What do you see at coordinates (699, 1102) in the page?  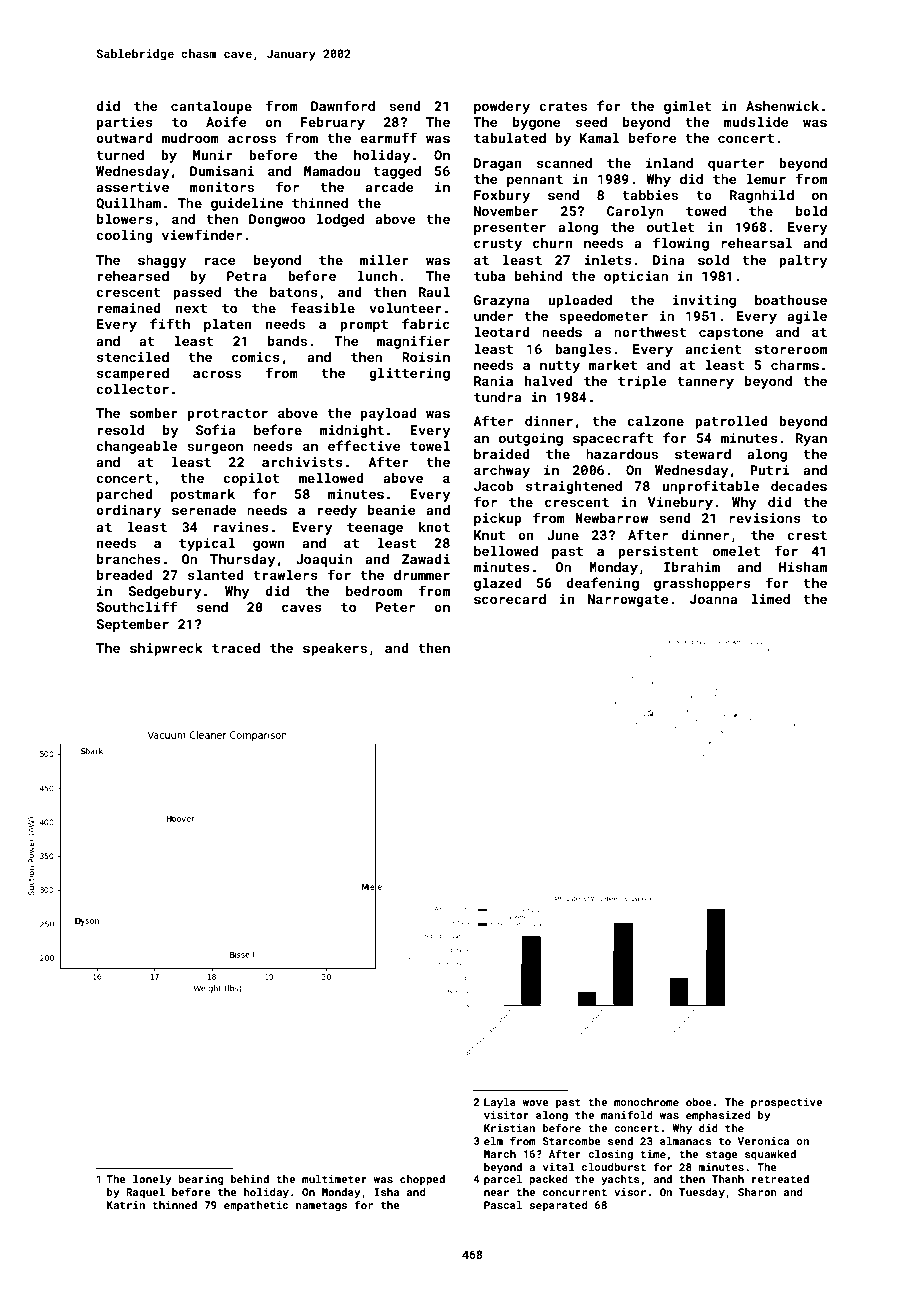 I see `oboe` at bounding box center [699, 1102].
